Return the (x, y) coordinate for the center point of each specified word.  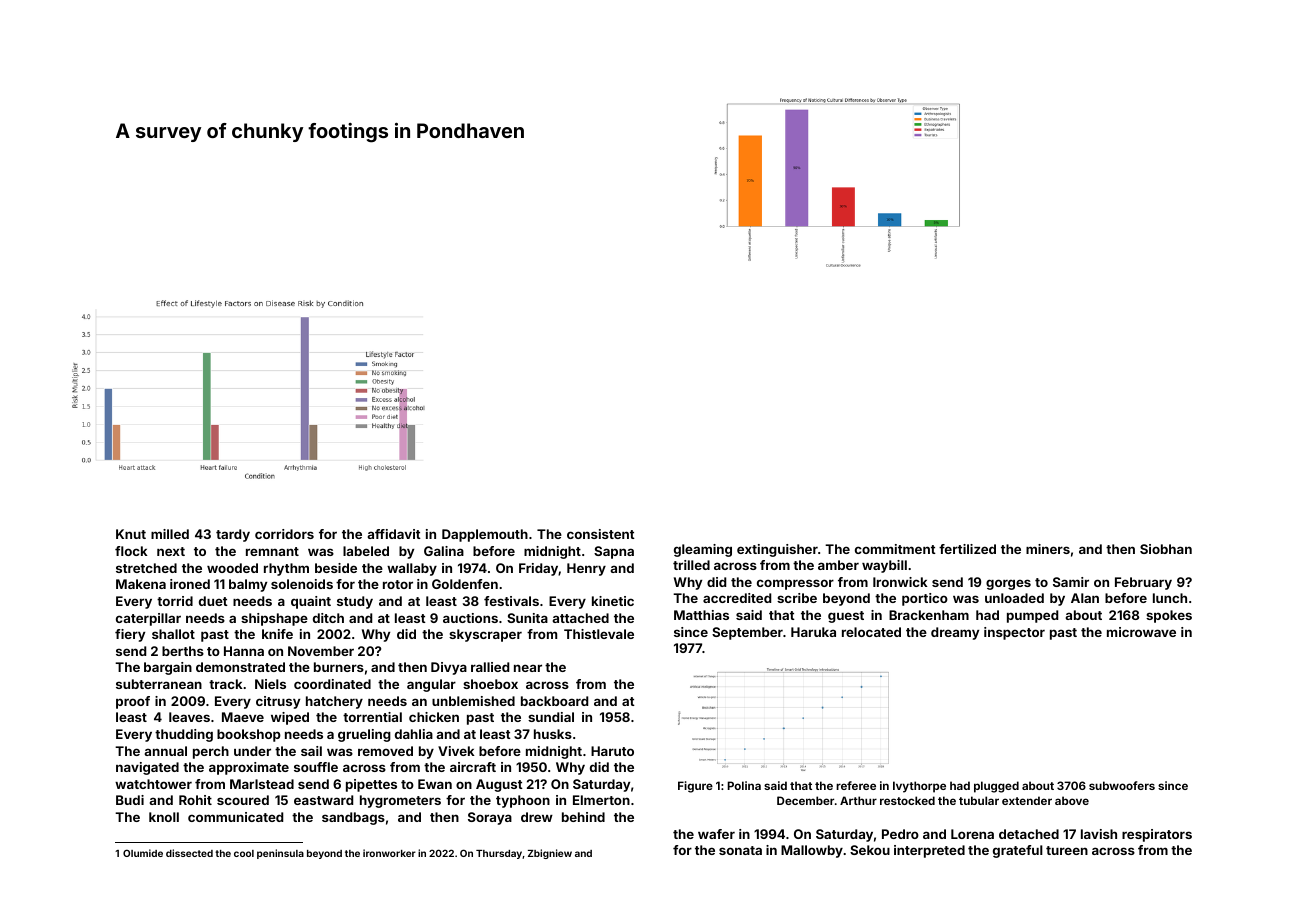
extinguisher (777, 550)
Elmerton (601, 800)
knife (277, 634)
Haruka (813, 632)
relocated (871, 632)
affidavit (394, 534)
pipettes (371, 785)
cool (244, 853)
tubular (979, 800)
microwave (1141, 632)
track (226, 684)
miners (1048, 549)
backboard (554, 701)
